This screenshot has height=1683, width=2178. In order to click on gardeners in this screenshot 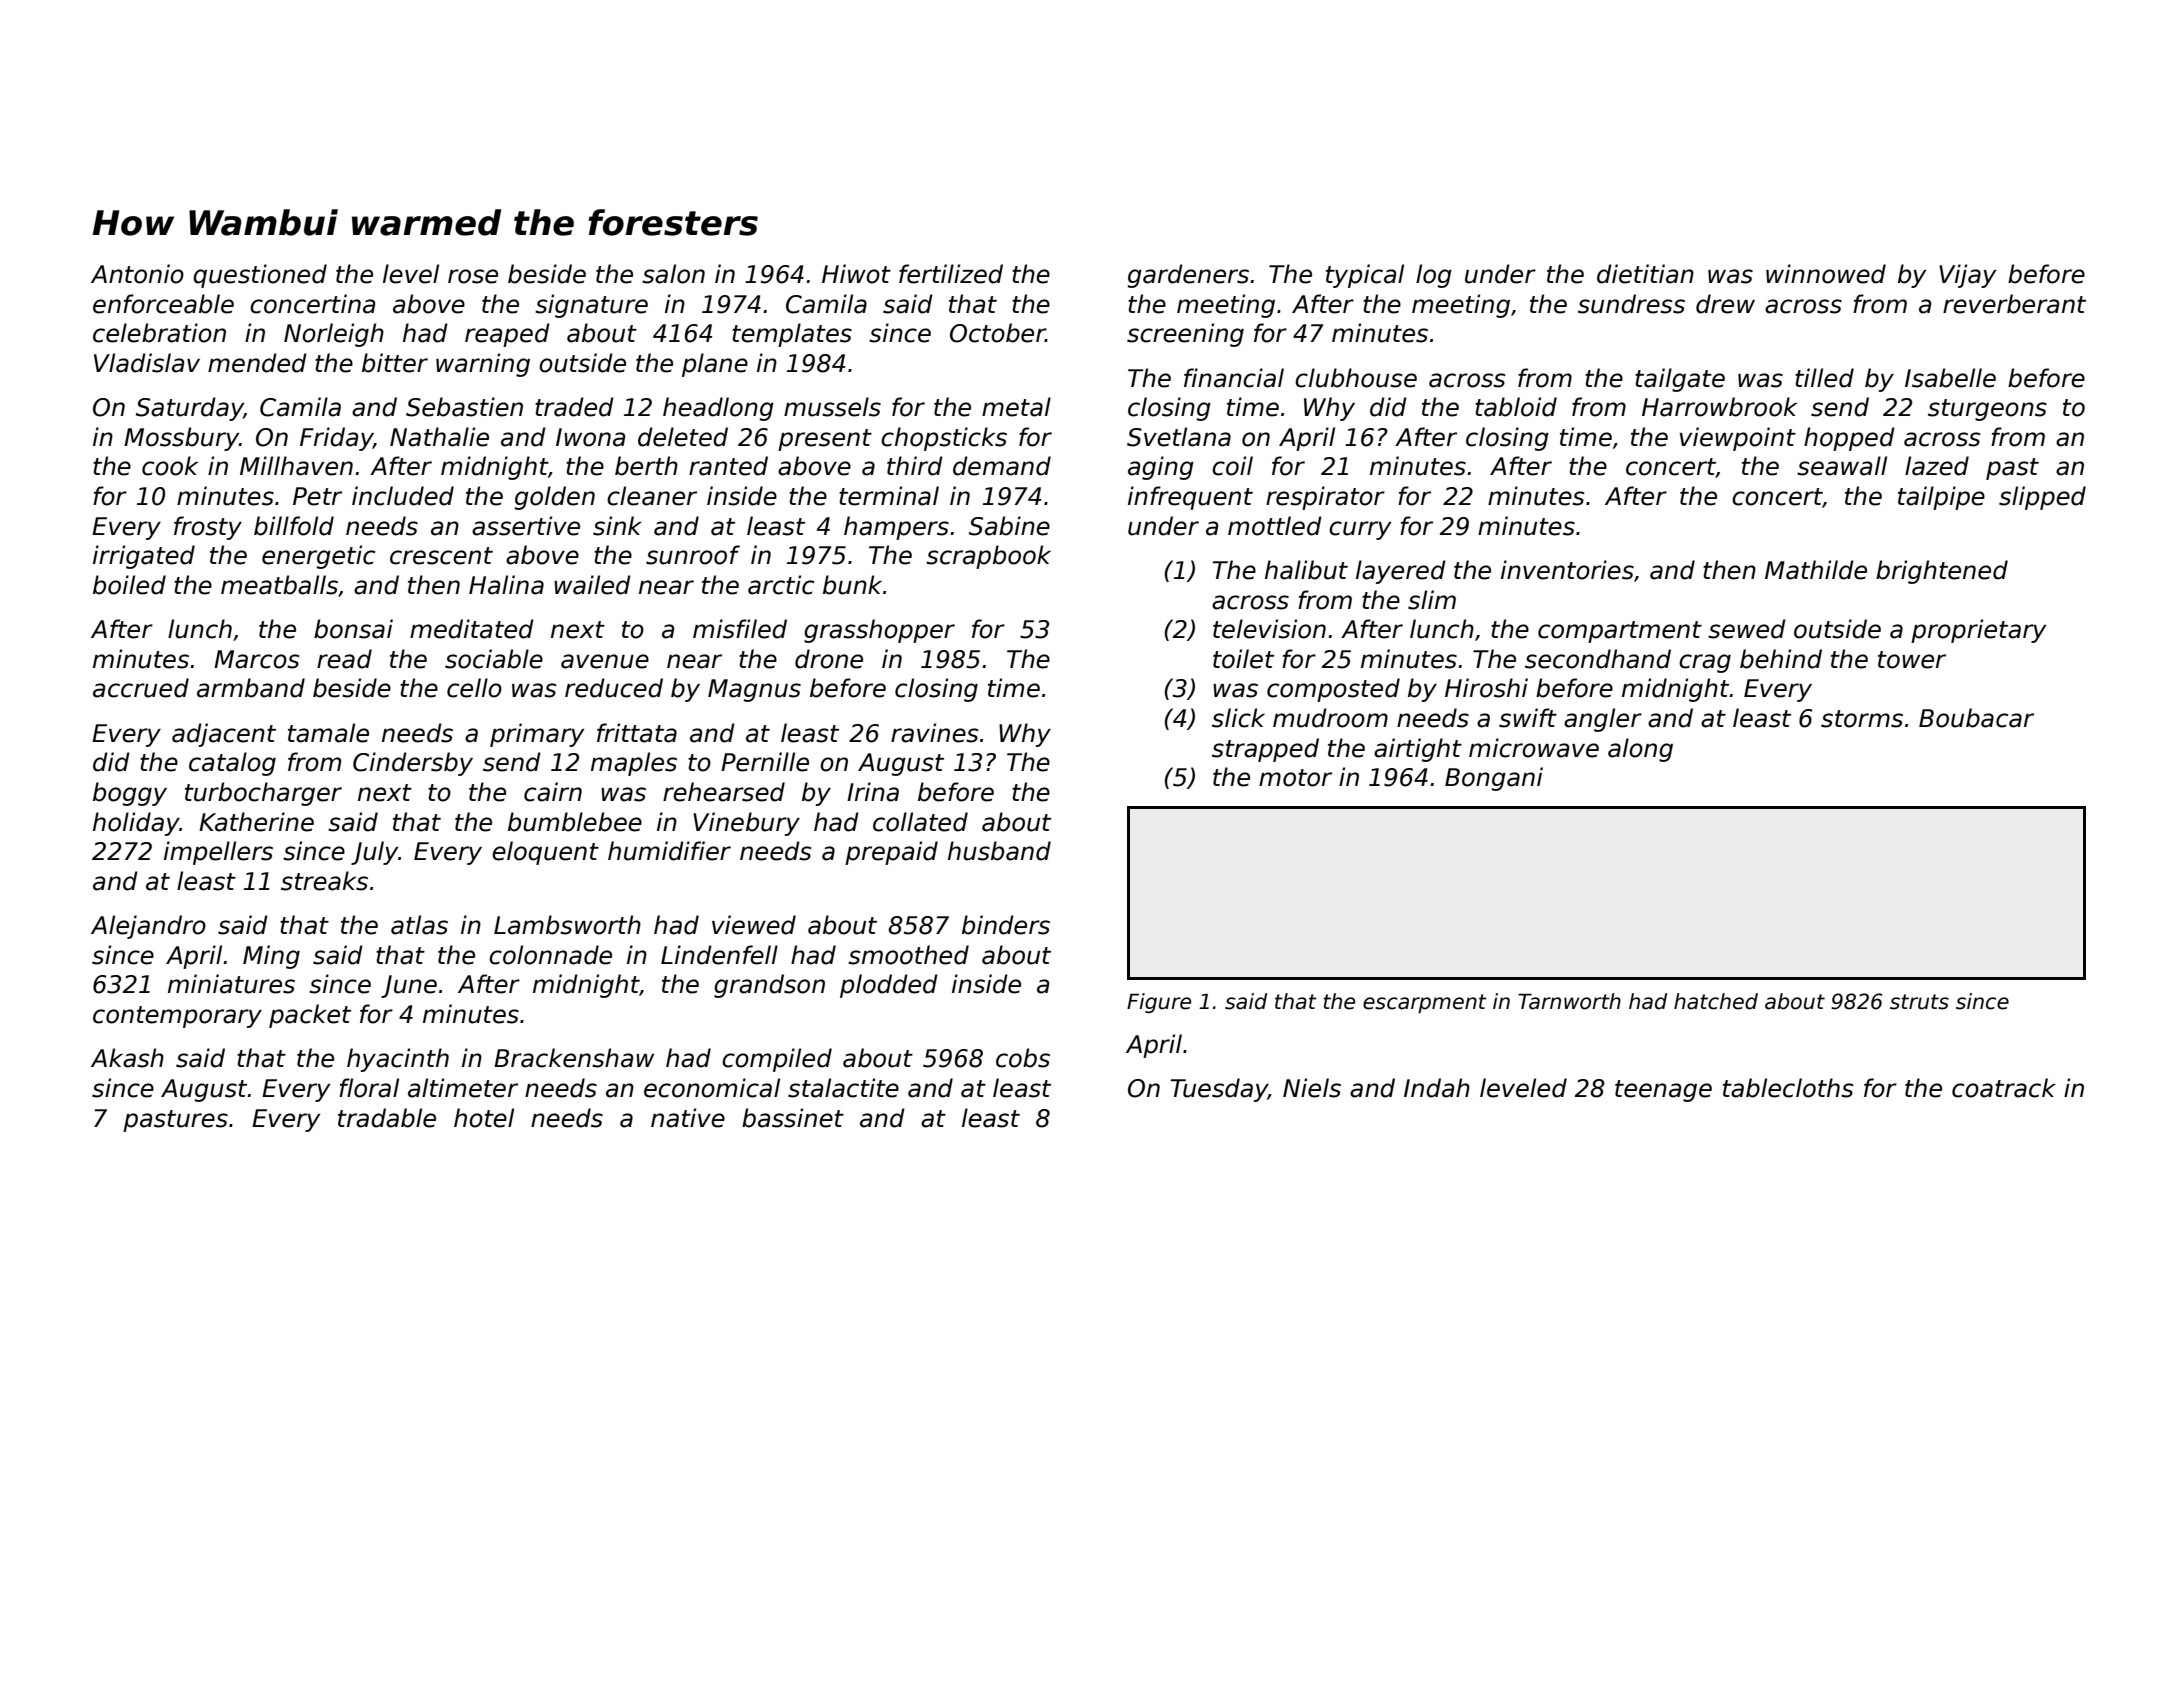, I will do `click(1188, 276)`.
